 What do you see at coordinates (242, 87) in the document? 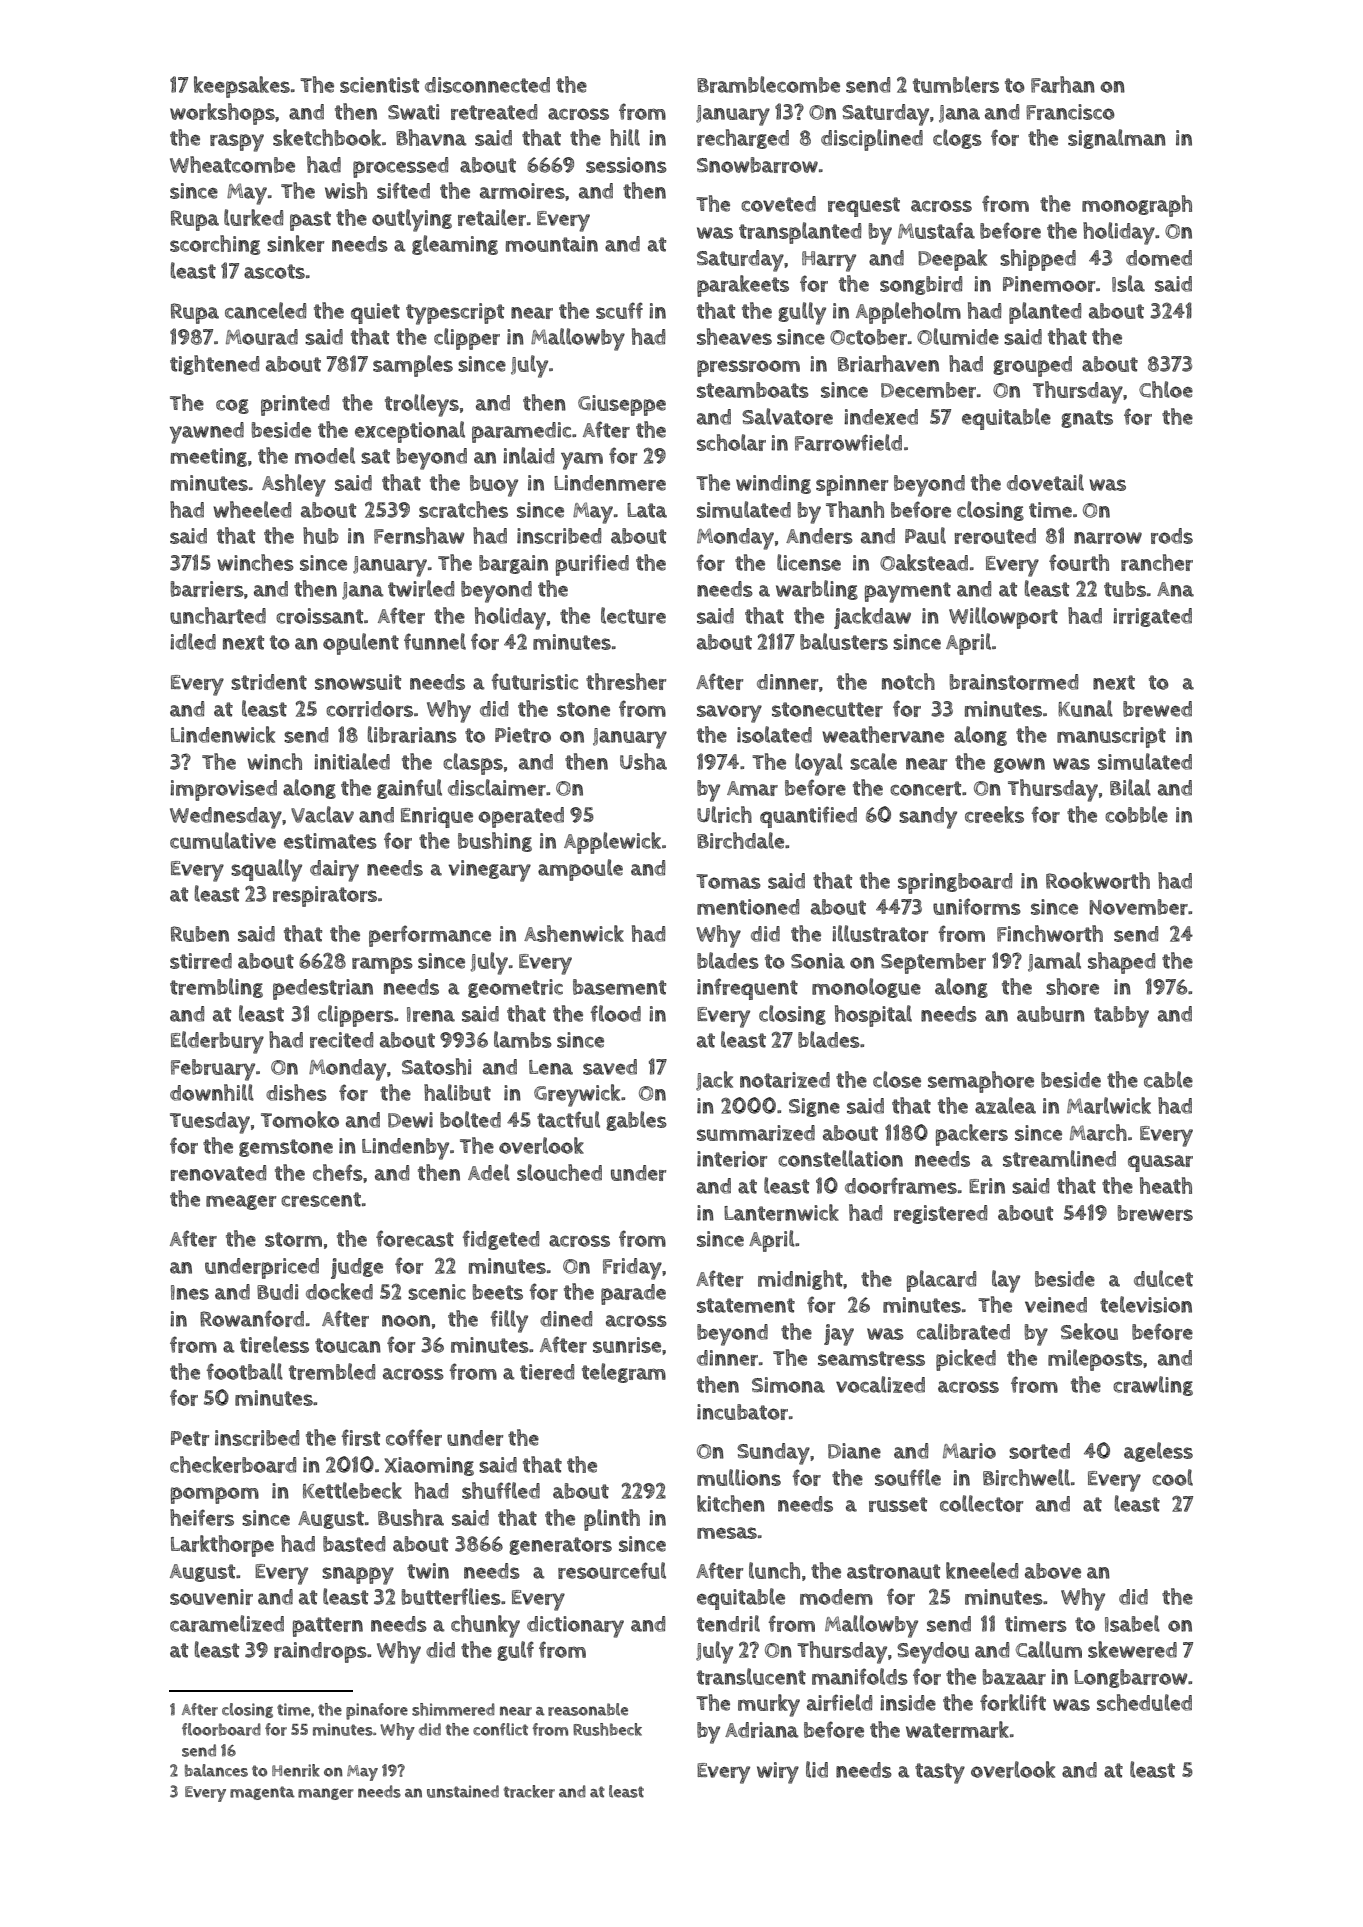
I see `keepsakes` at bounding box center [242, 87].
